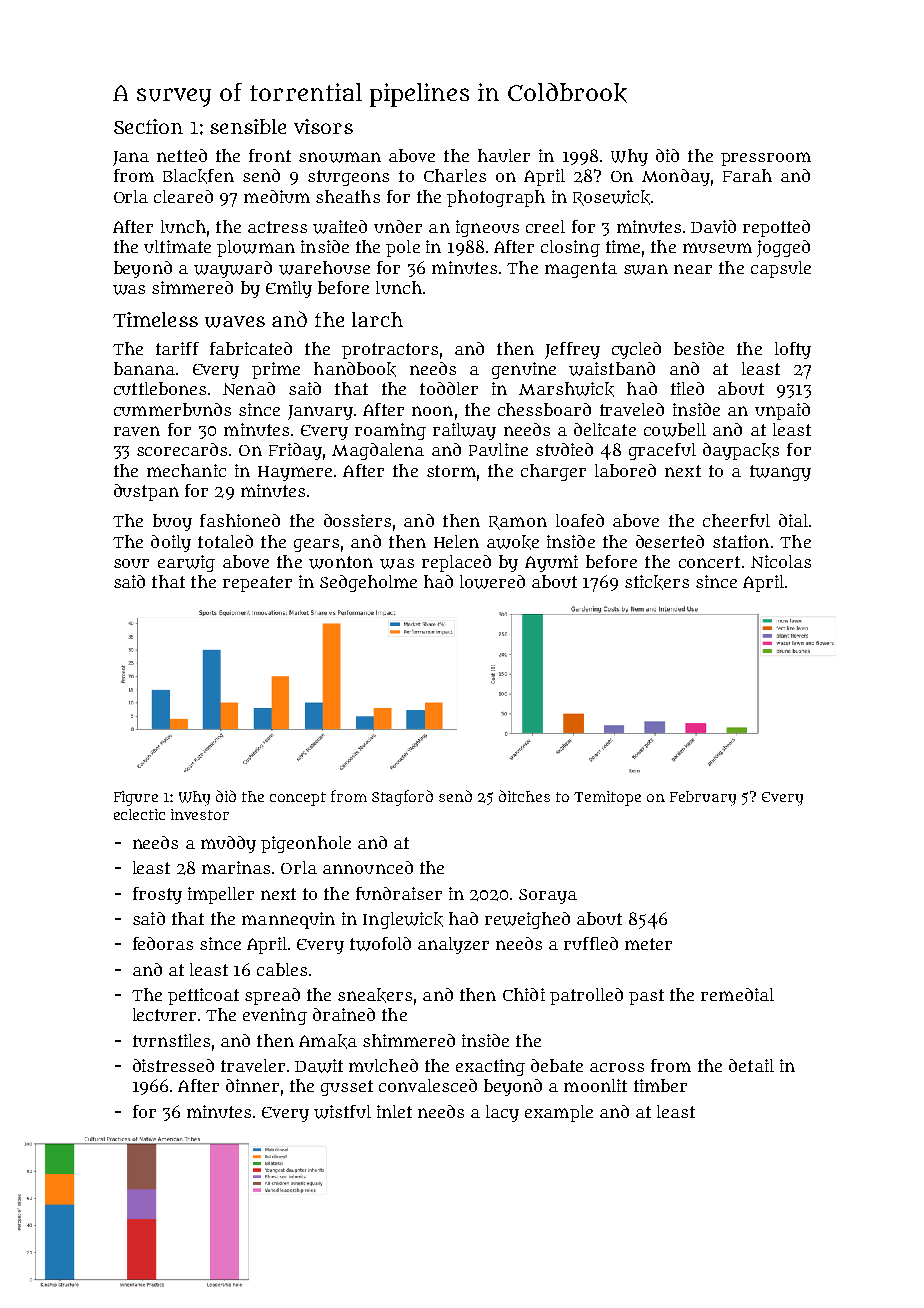 This page has width=924, height=1308. I want to click on lacy, so click(502, 1113).
